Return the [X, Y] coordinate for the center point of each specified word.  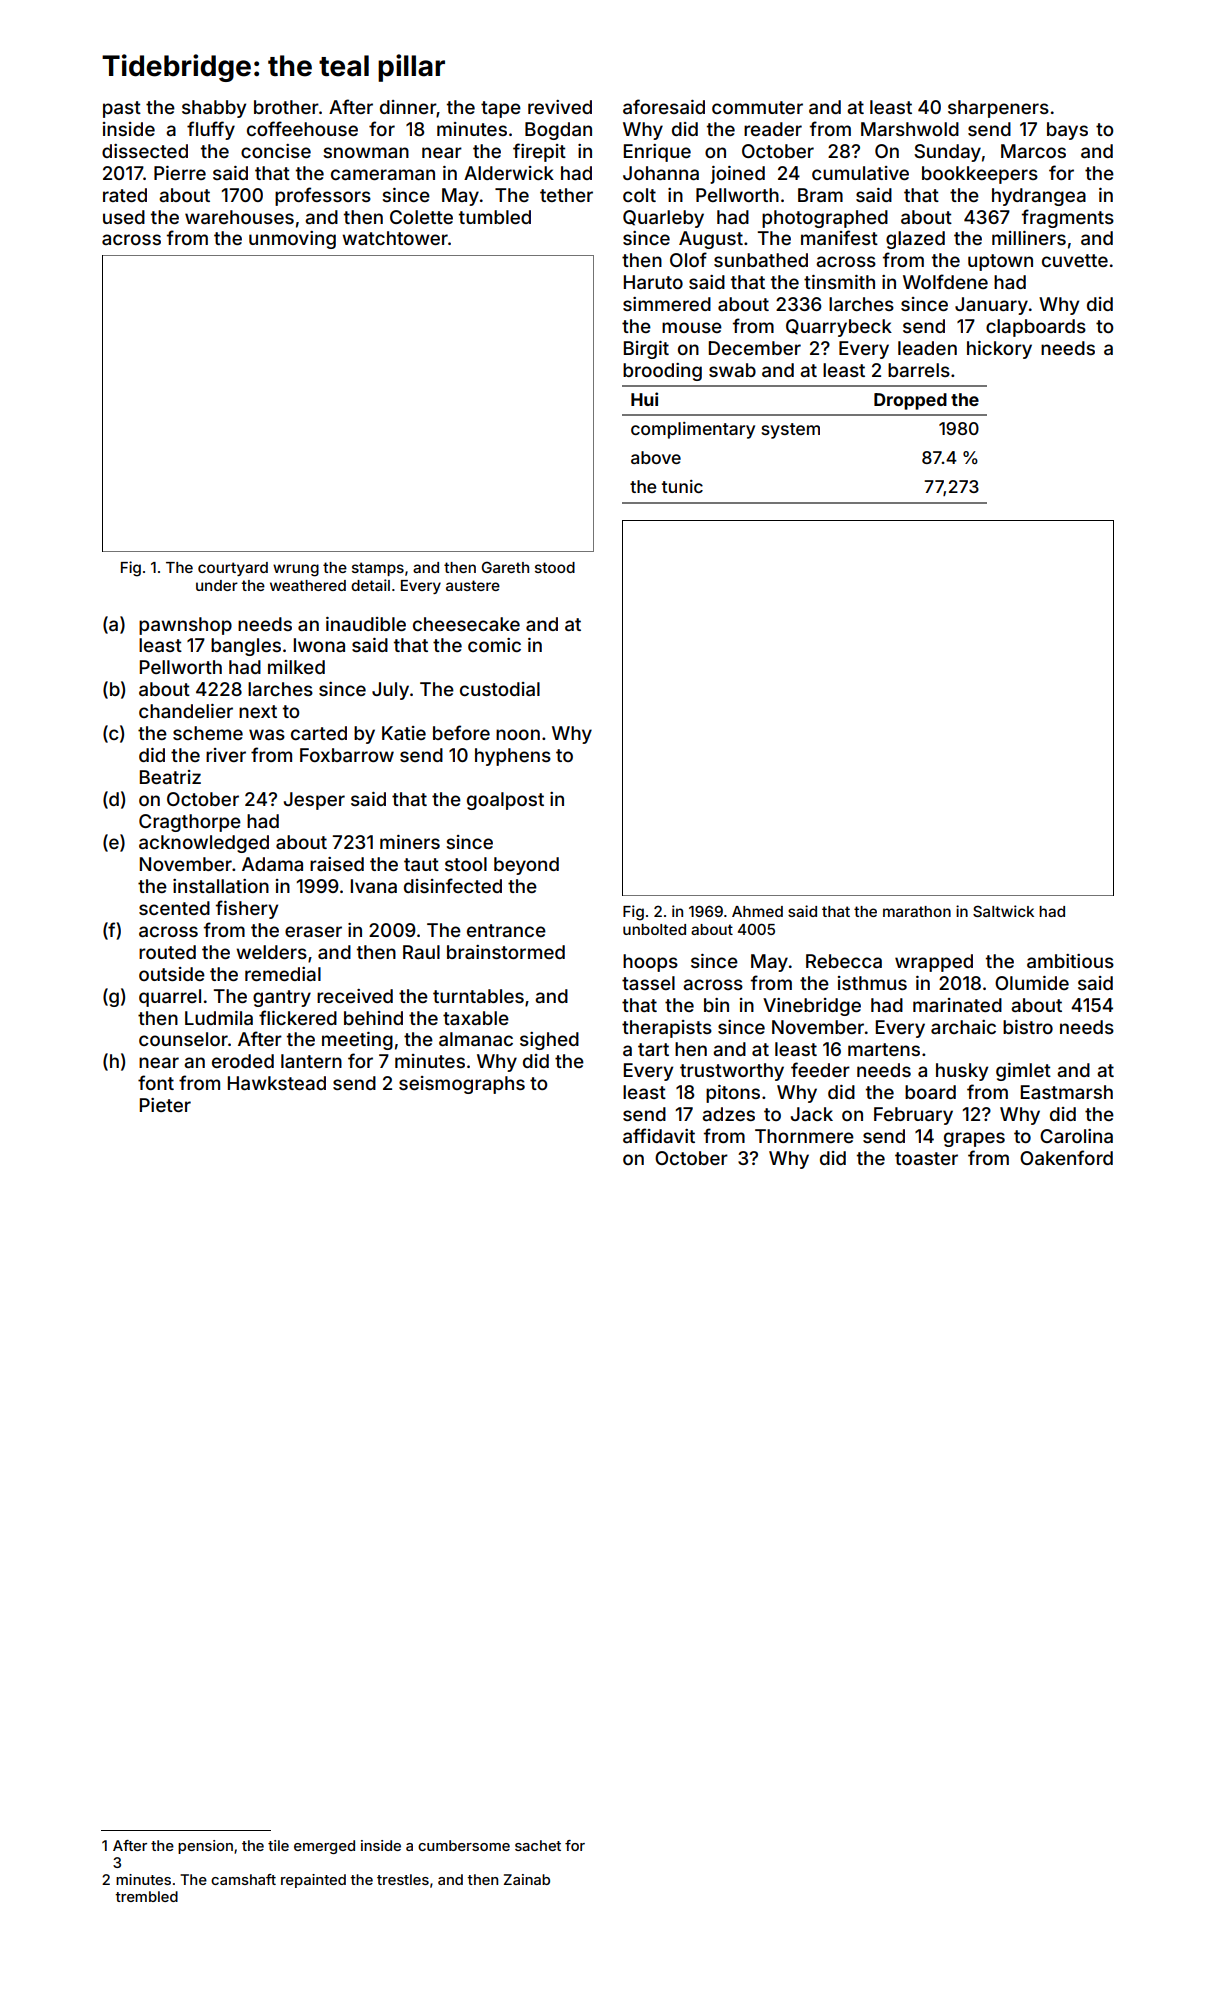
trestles [403, 1879]
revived [560, 107]
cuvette [1075, 260]
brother [286, 107]
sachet [538, 1845]
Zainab [527, 1879]
